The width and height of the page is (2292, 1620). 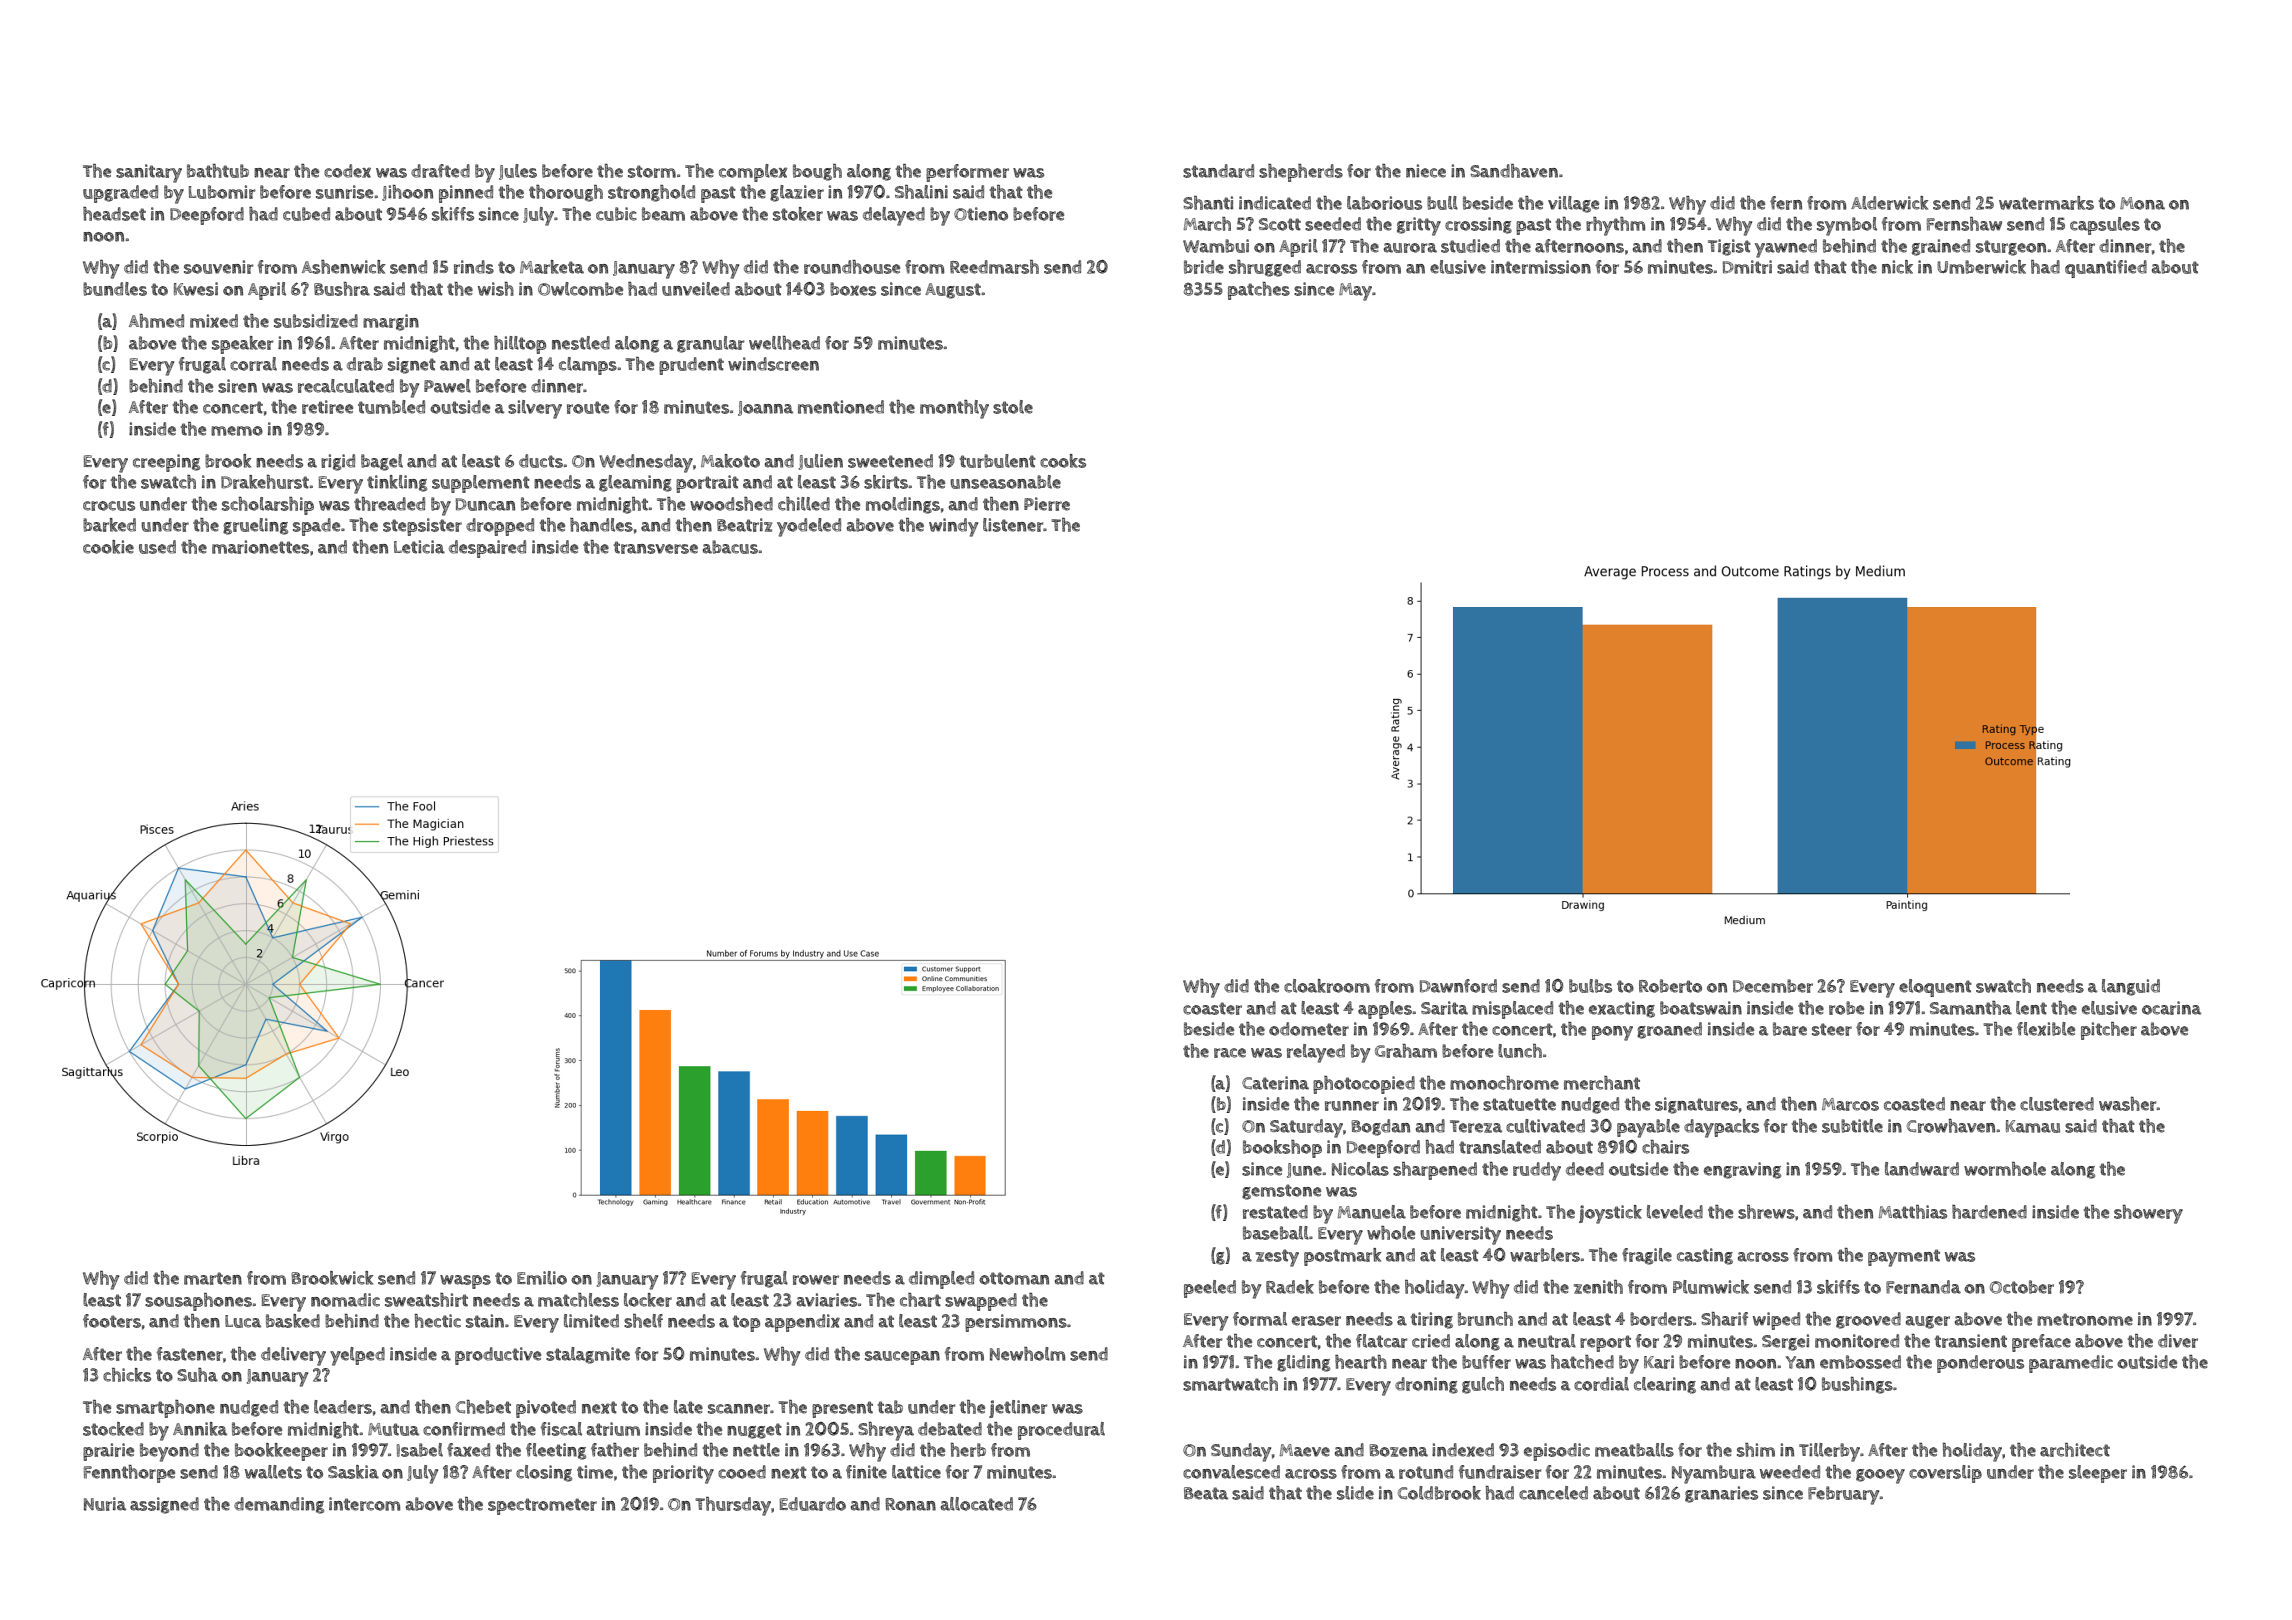 What do you see at coordinates (281, 1452) in the page?
I see `bookkeeper` at bounding box center [281, 1452].
